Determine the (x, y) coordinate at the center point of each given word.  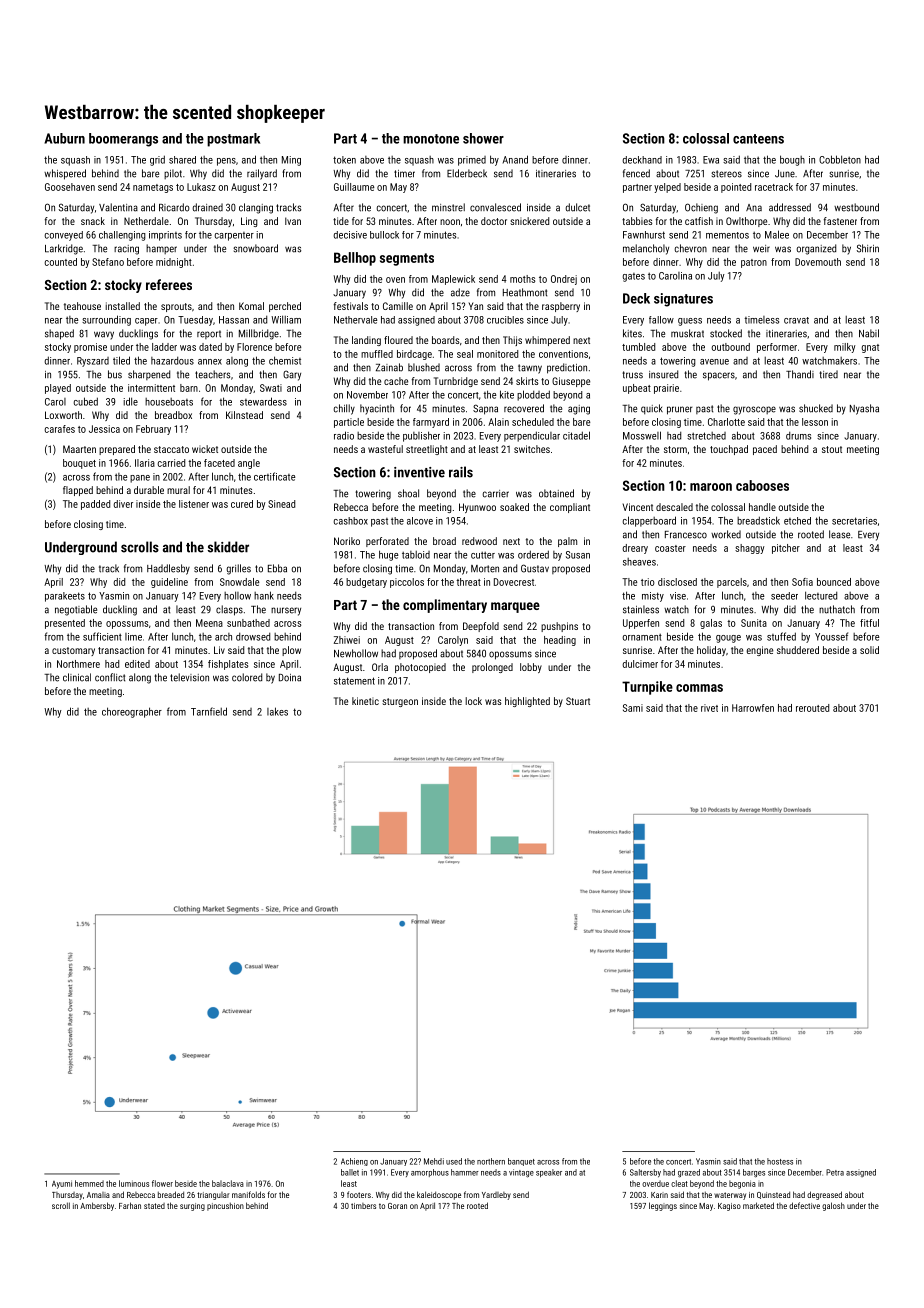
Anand (515, 159)
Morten (485, 569)
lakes (277, 711)
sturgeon (400, 702)
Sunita (754, 623)
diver (123, 504)
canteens (758, 139)
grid (157, 160)
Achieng (354, 1162)
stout (832, 449)
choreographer (132, 712)
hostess (780, 1161)
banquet (521, 1162)
